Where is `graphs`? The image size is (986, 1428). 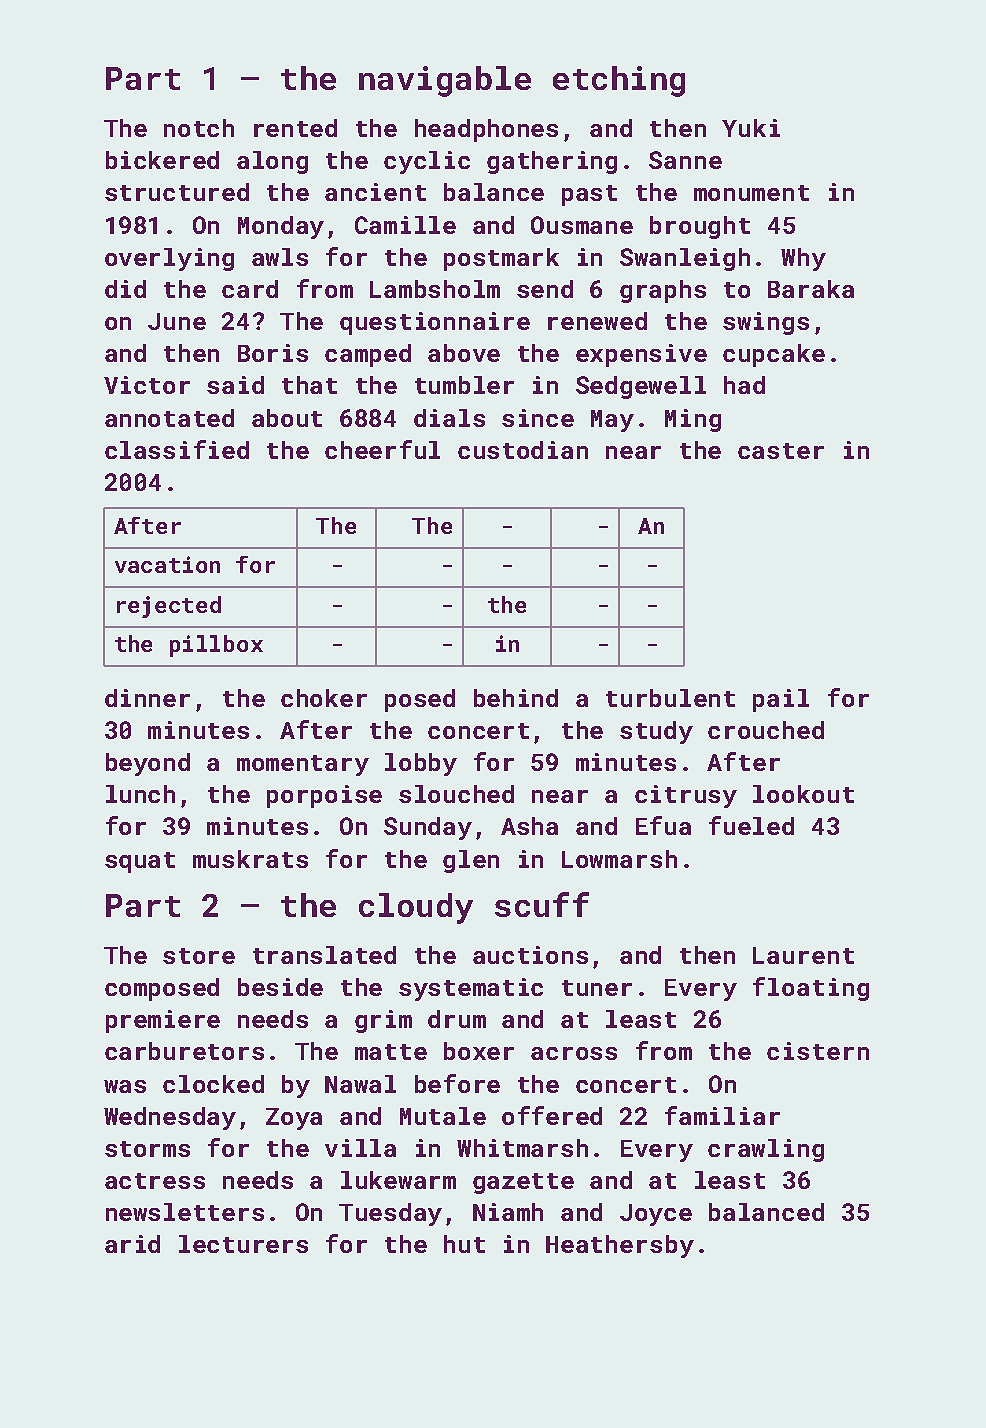
graphs is located at coordinates (663, 291).
